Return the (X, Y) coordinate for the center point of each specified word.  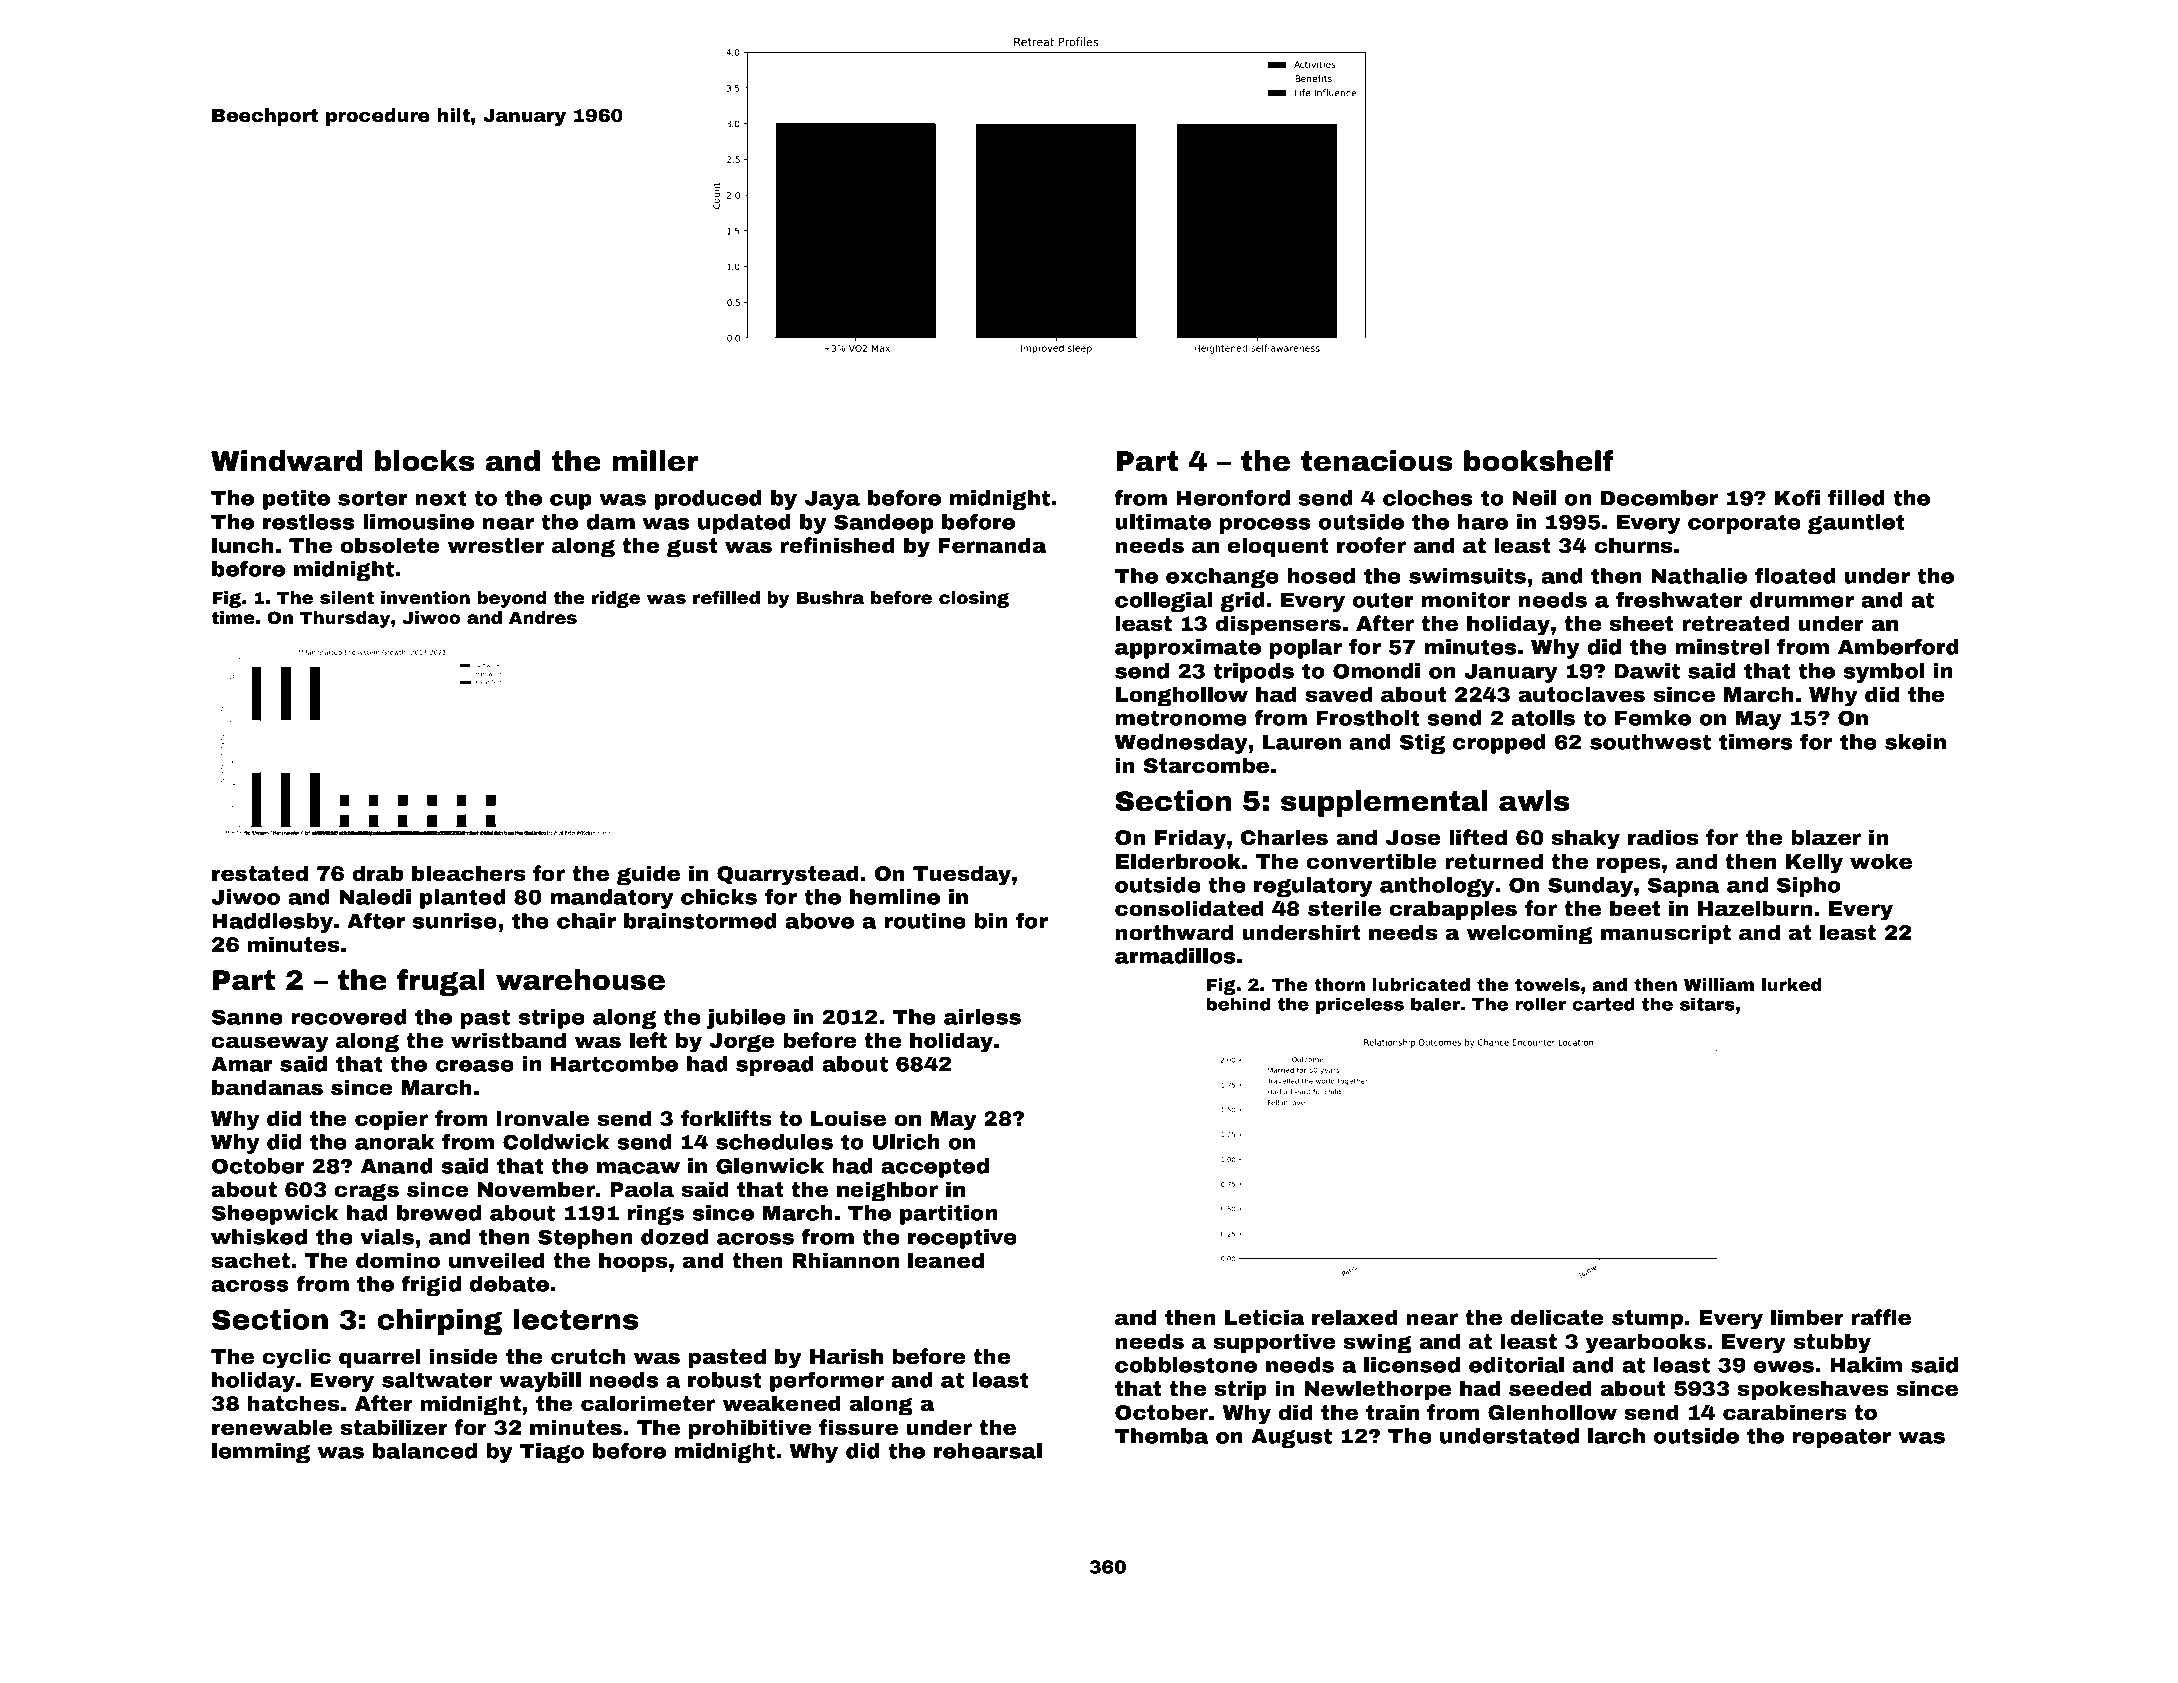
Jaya (832, 500)
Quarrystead (788, 875)
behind (1239, 1004)
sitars (1707, 1004)
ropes (1629, 865)
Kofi (1797, 498)
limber (1807, 1317)
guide (648, 875)
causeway (270, 1044)
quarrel (379, 1358)
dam (611, 522)
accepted (935, 1168)
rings (656, 1215)
